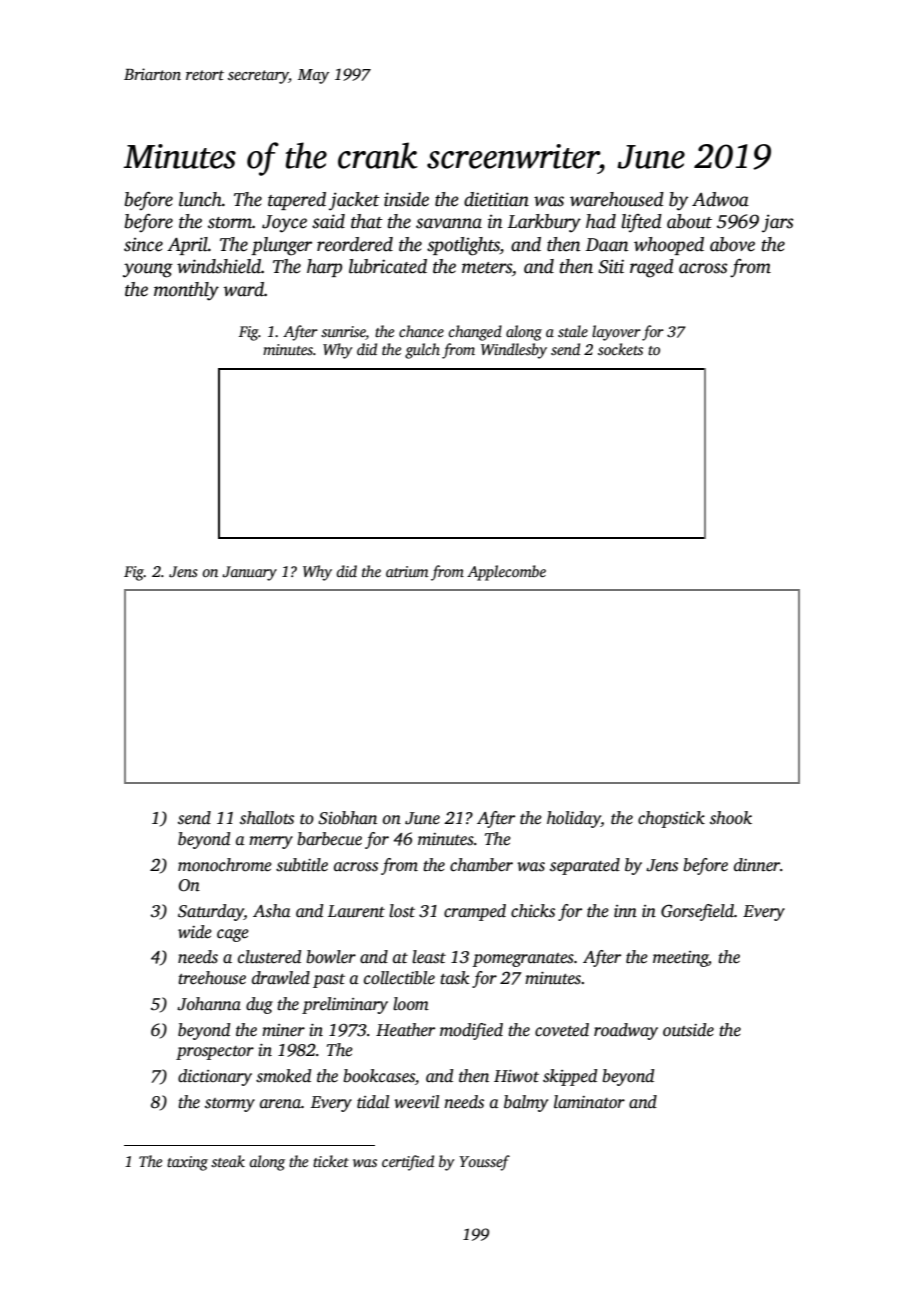 Image resolution: width=924 pixels, height=1314 pixels. I want to click on monochrome, so click(225, 865).
